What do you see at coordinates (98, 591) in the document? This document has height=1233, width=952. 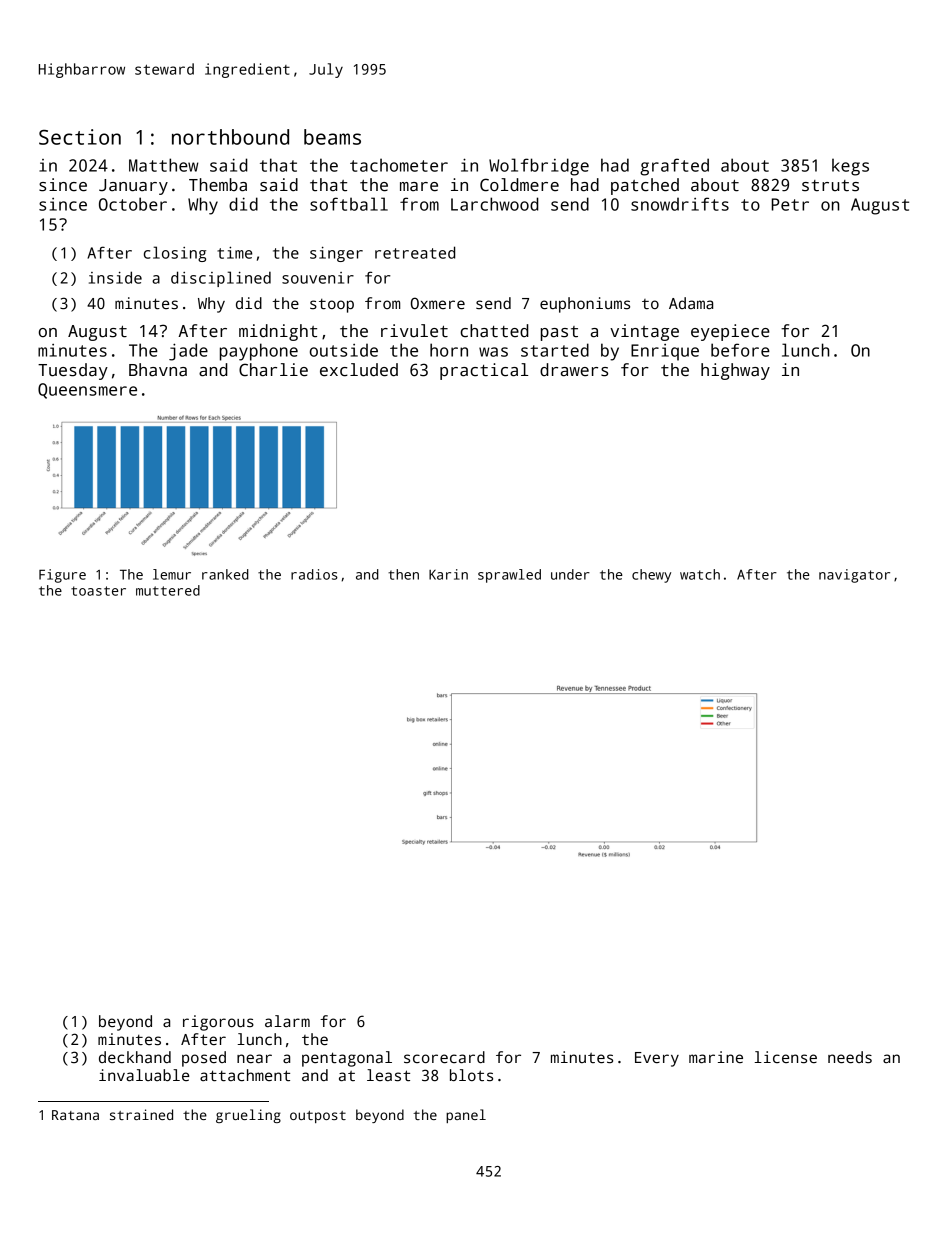 I see `toaster` at bounding box center [98, 591].
